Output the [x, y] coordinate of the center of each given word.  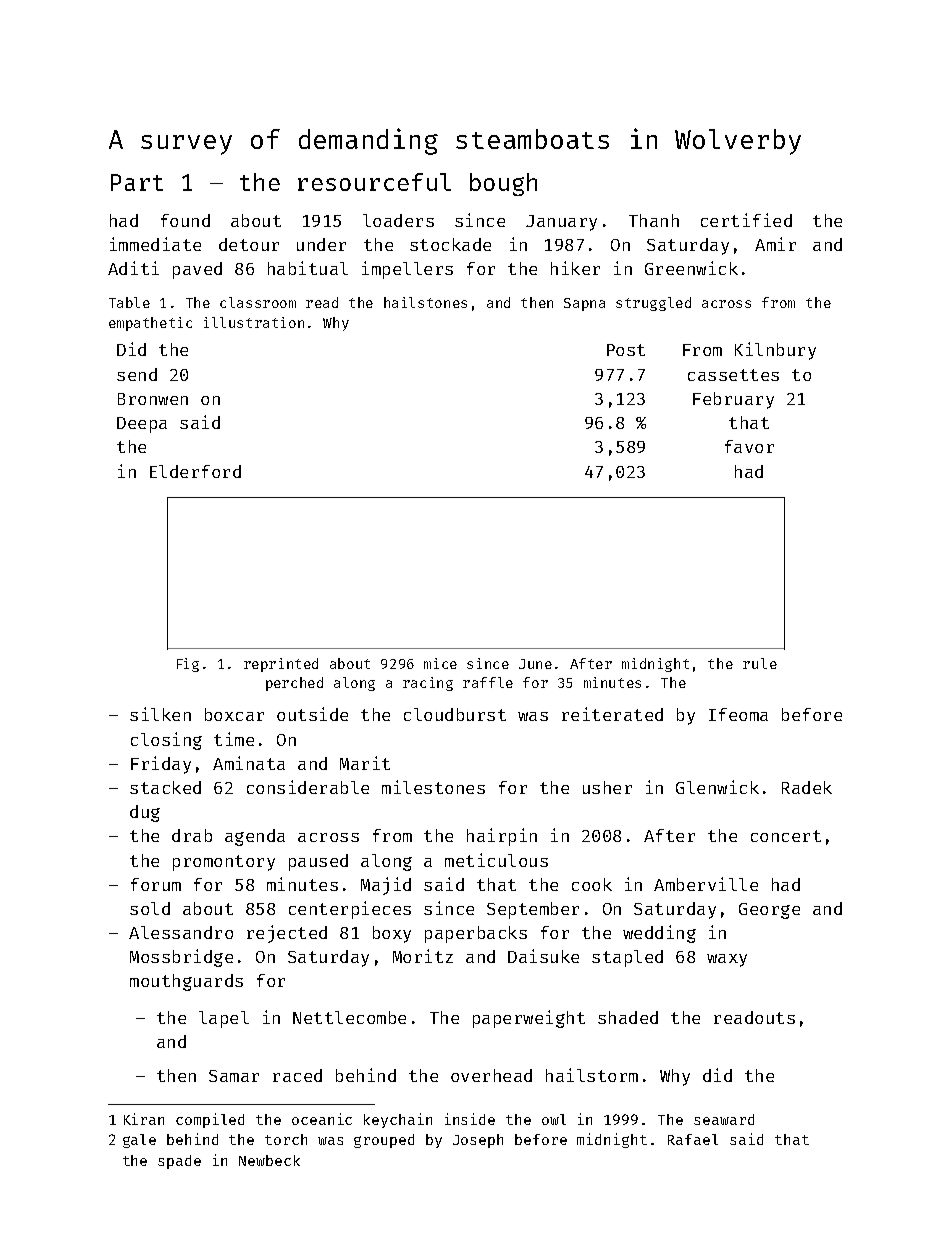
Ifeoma [738, 714]
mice [440, 663]
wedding [659, 934]
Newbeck [269, 1160]
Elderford [195, 471]
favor [749, 446]
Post [626, 350]
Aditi [133, 268]
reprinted [281, 665]
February [733, 400]
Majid [386, 886]
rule [760, 663]
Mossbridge [181, 958]
